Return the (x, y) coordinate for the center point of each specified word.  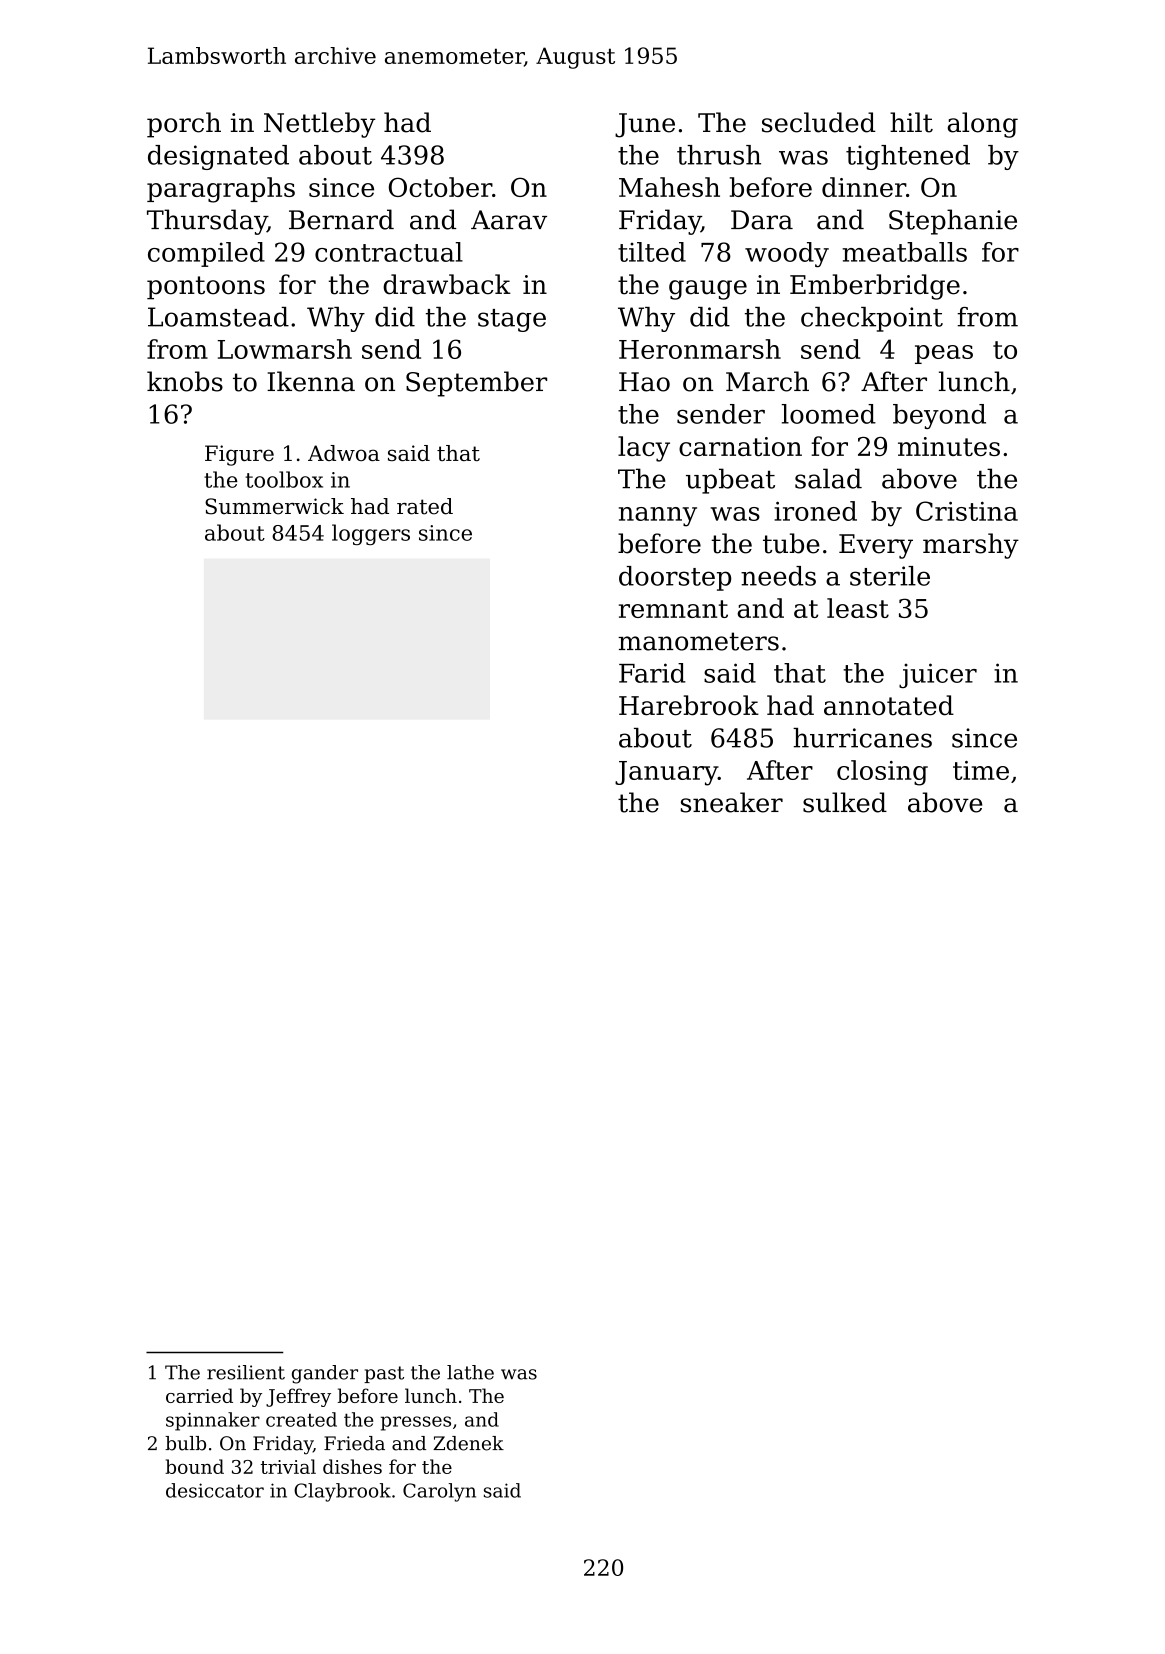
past (384, 1374)
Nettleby (319, 125)
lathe (470, 1372)
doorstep (675, 578)
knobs (185, 381)
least (858, 608)
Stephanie (953, 222)
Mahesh (669, 187)
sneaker (732, 802)
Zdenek (468, 1443)
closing (882, 773)
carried (199, 1395)
